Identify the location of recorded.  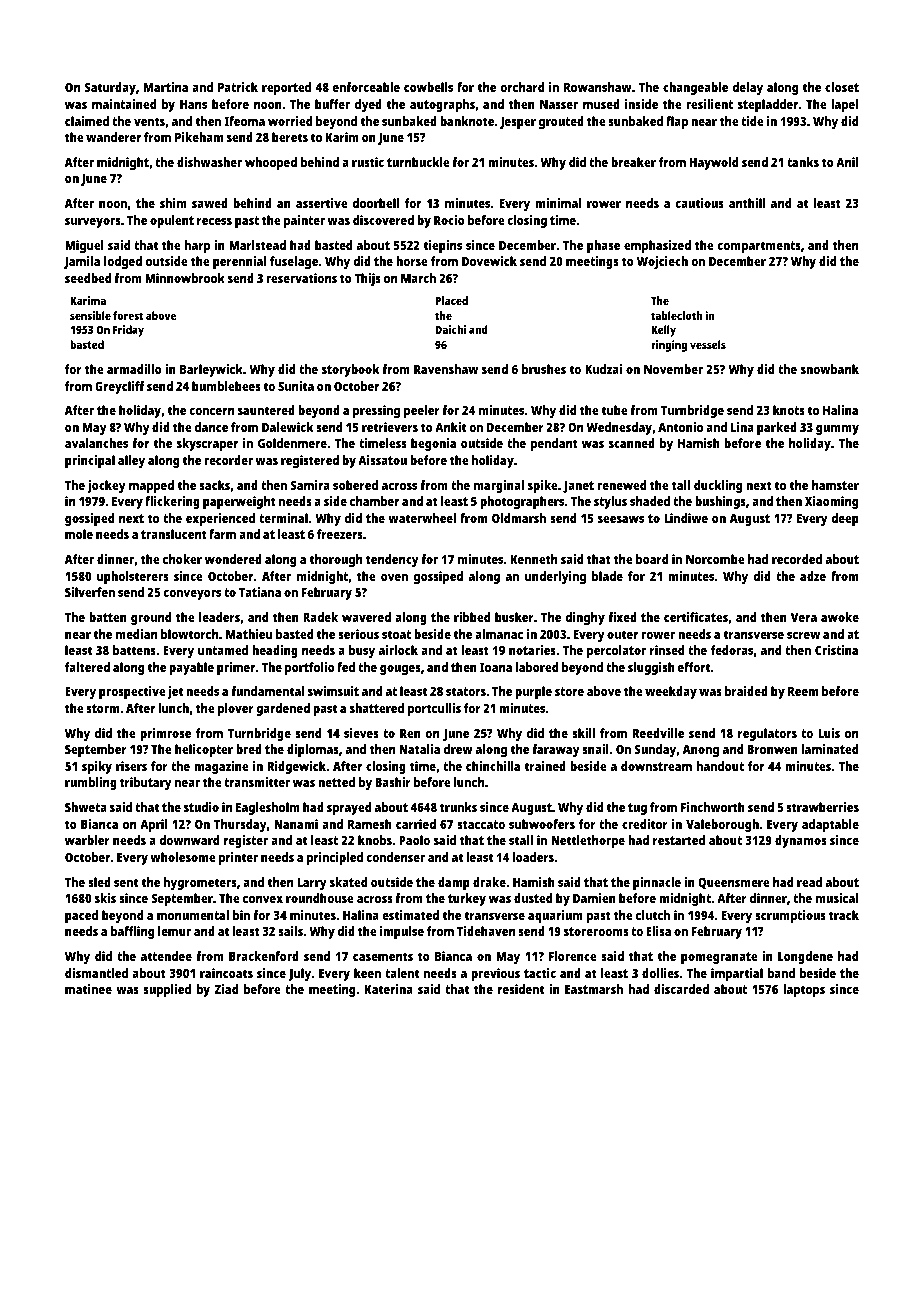
(797, 559).
